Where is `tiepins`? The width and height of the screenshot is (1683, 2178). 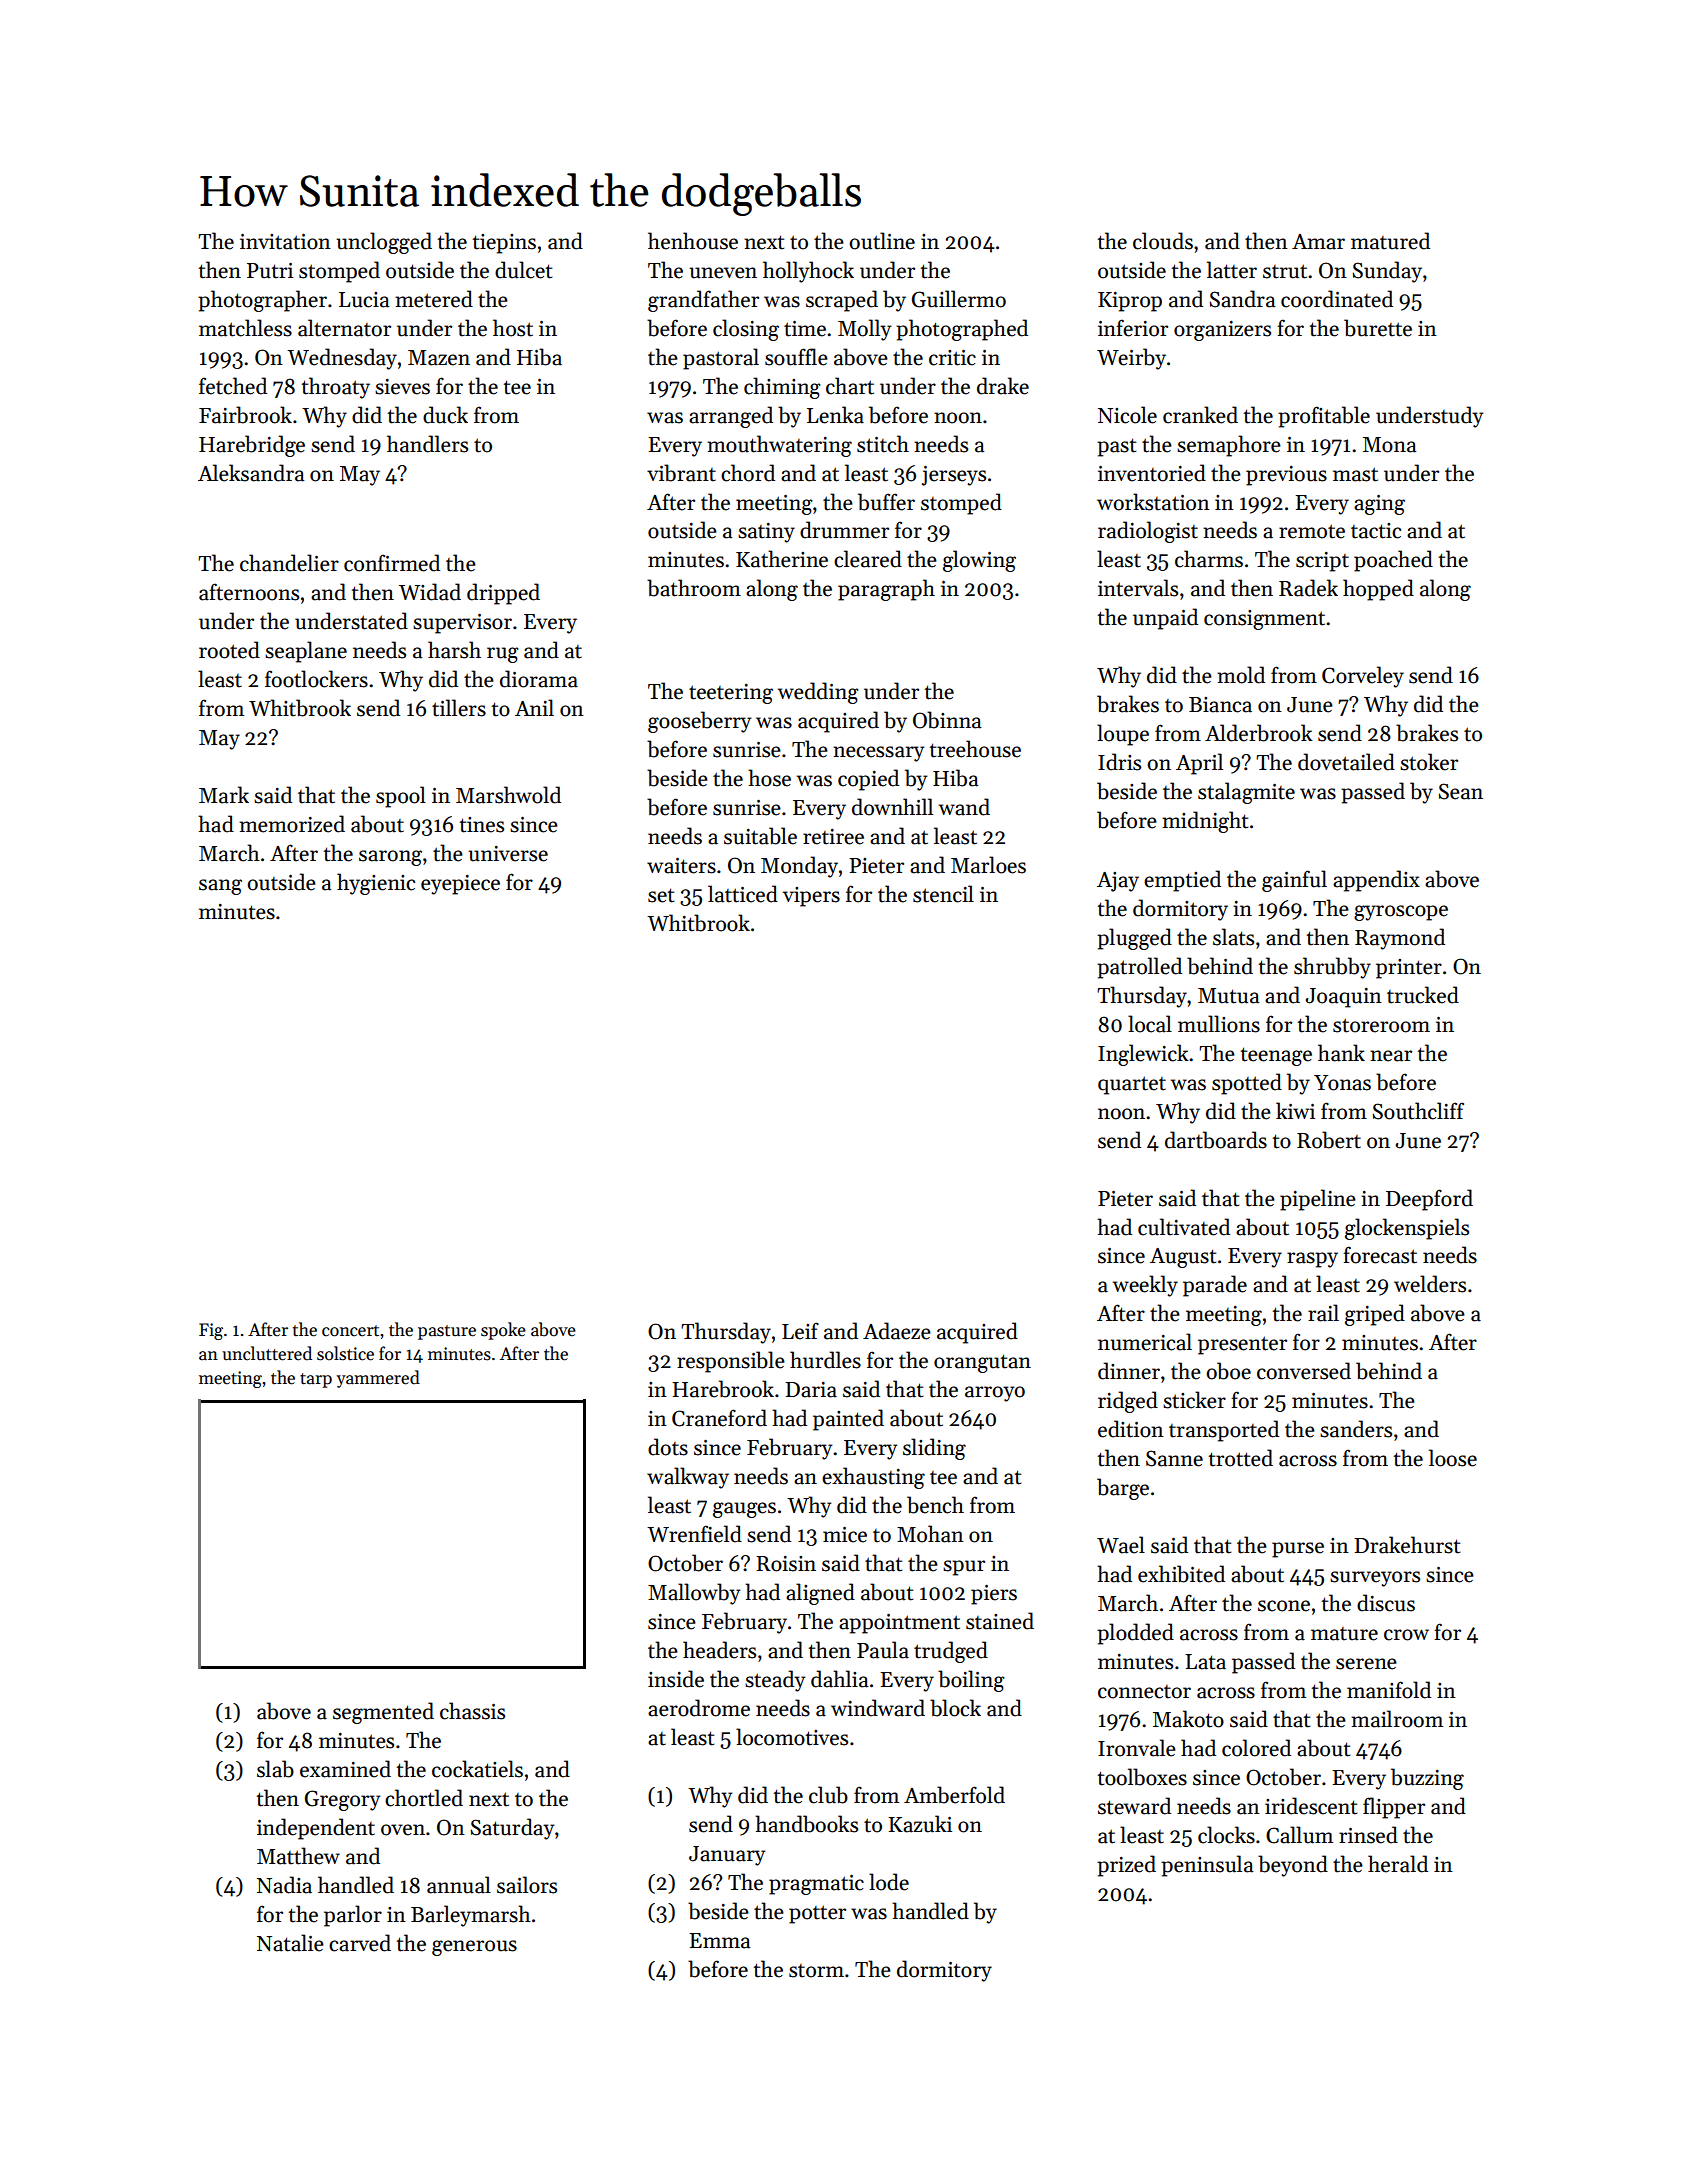 tiepins is located at coordinates (504, 244).
